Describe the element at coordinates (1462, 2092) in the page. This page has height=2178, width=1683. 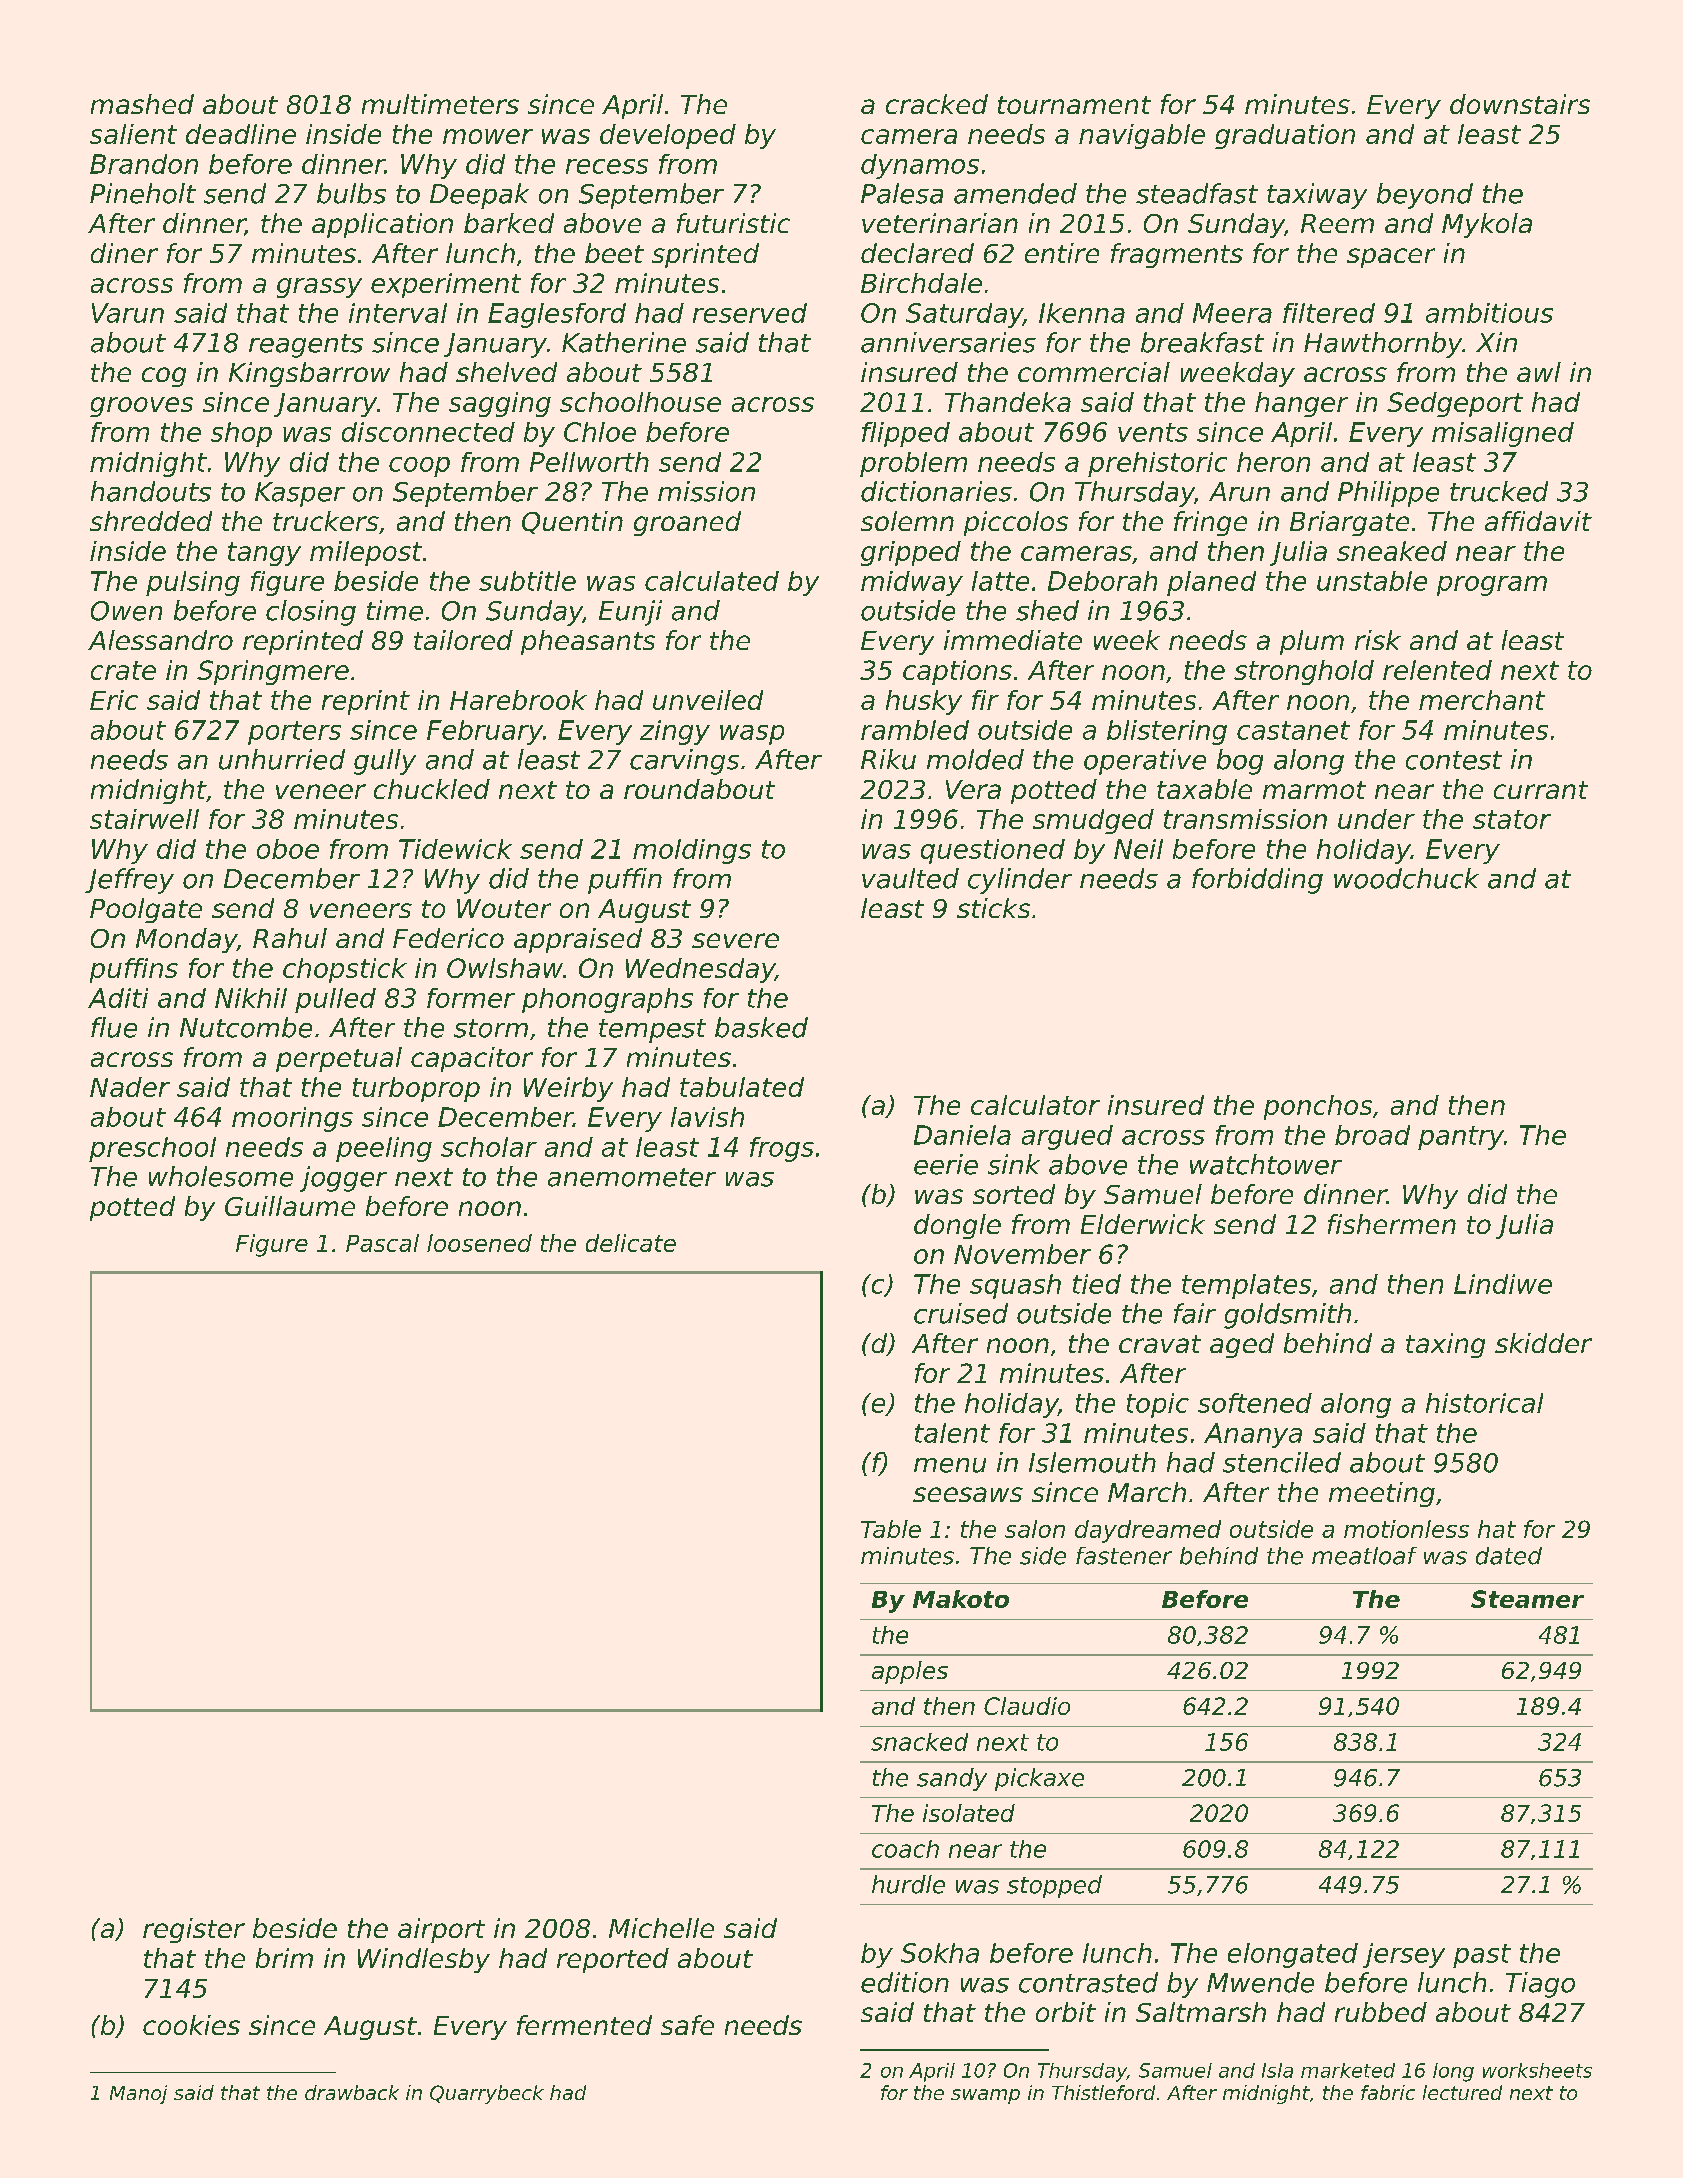
I see `lectured` at that location.
